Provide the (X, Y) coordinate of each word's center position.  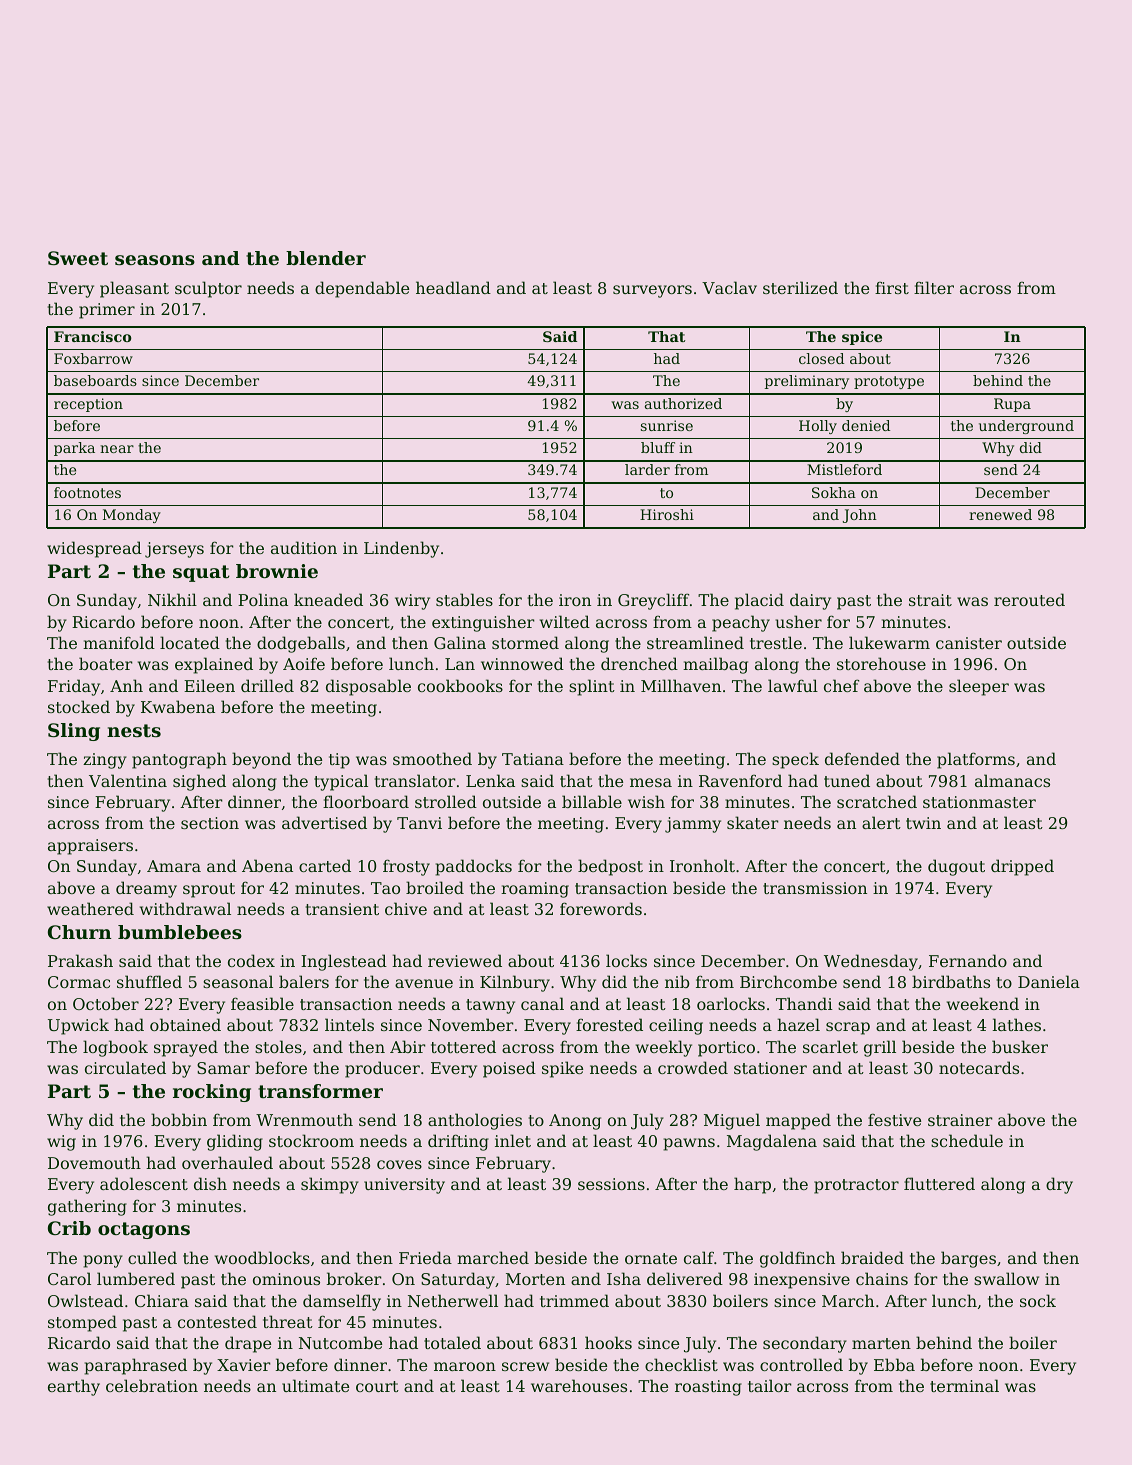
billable (592, 801)
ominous (286, 1279)
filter (934, 287)
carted (325, 865)
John (860, 516)
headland (453, 287)
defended (862, 758)
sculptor (208, 289)
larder (647, 469)
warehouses (579, 1385)
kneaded (328, 599)
